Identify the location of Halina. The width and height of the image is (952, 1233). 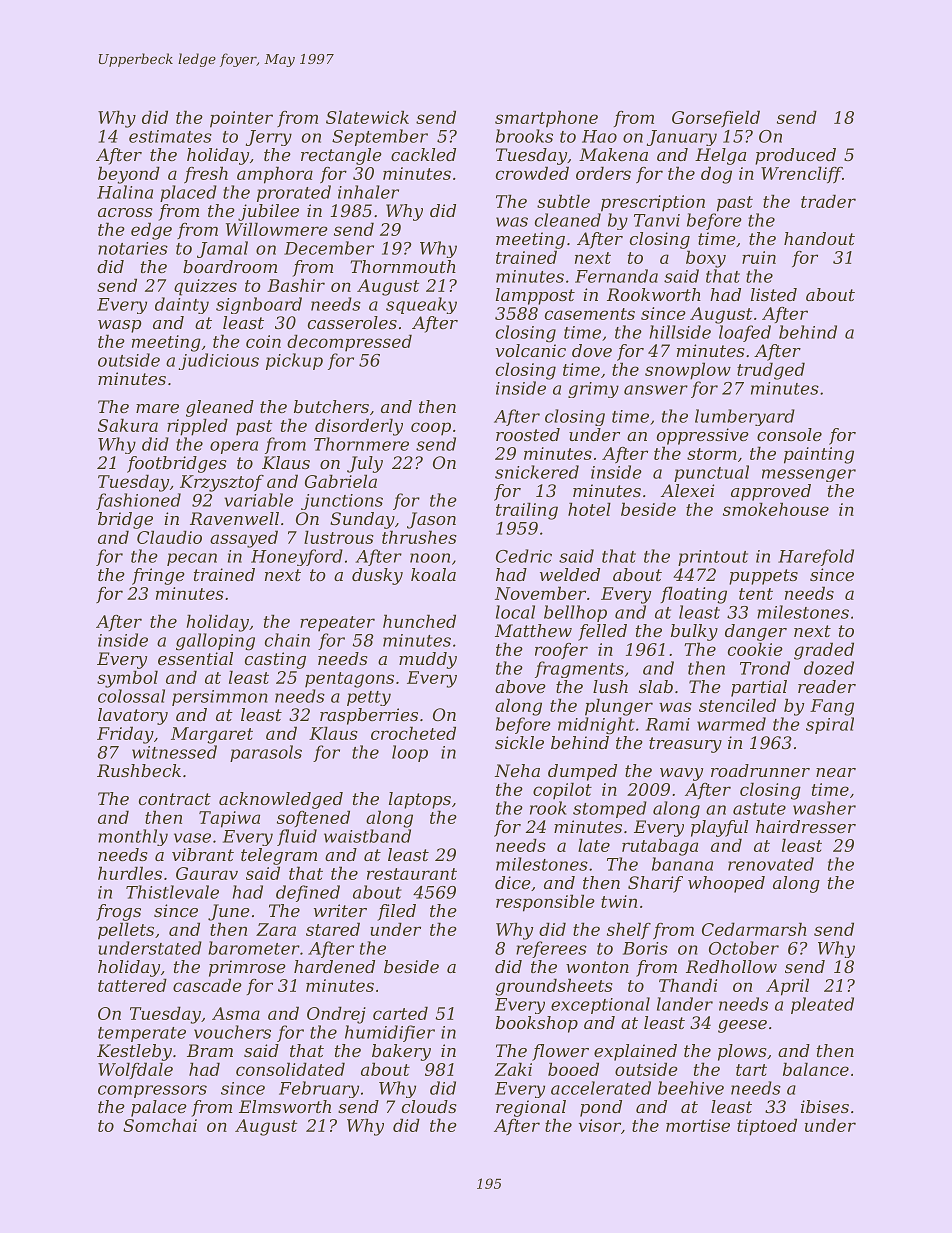
(125, 192).
